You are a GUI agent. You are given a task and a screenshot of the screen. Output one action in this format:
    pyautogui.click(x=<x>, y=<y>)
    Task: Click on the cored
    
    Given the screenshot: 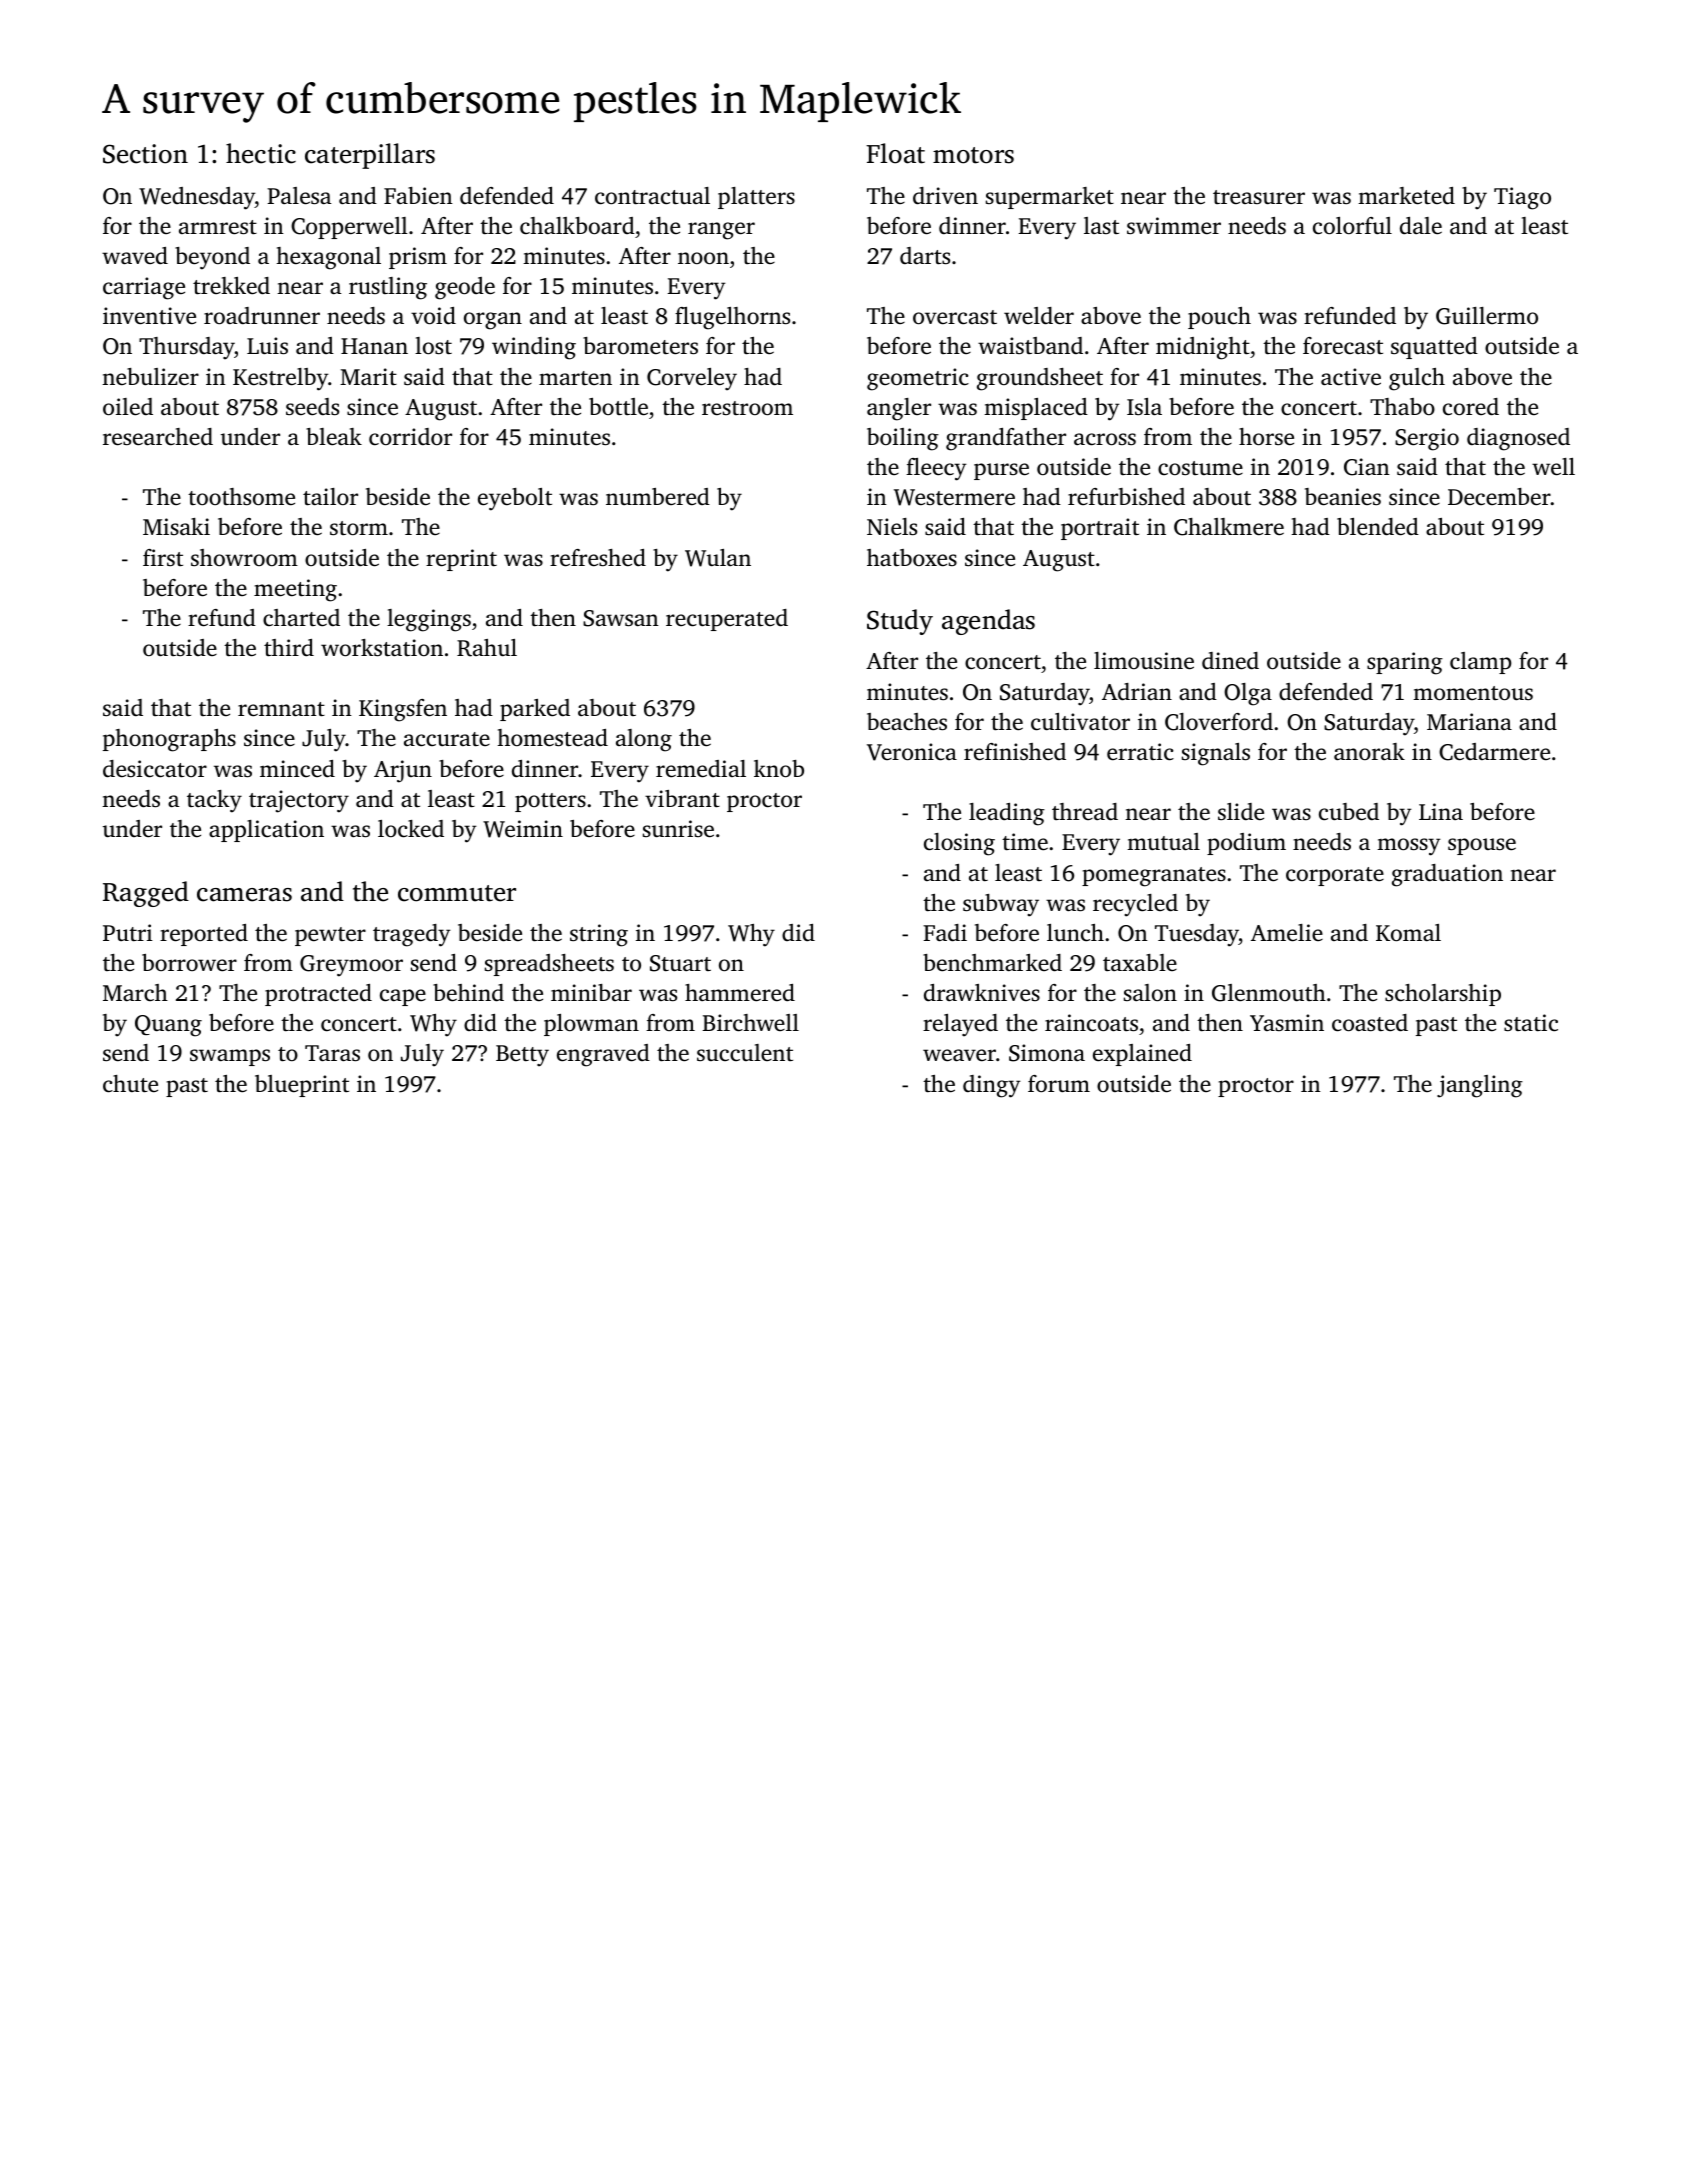 What is the action you would take?
    pyautogui.click(x=1471, y=407)
